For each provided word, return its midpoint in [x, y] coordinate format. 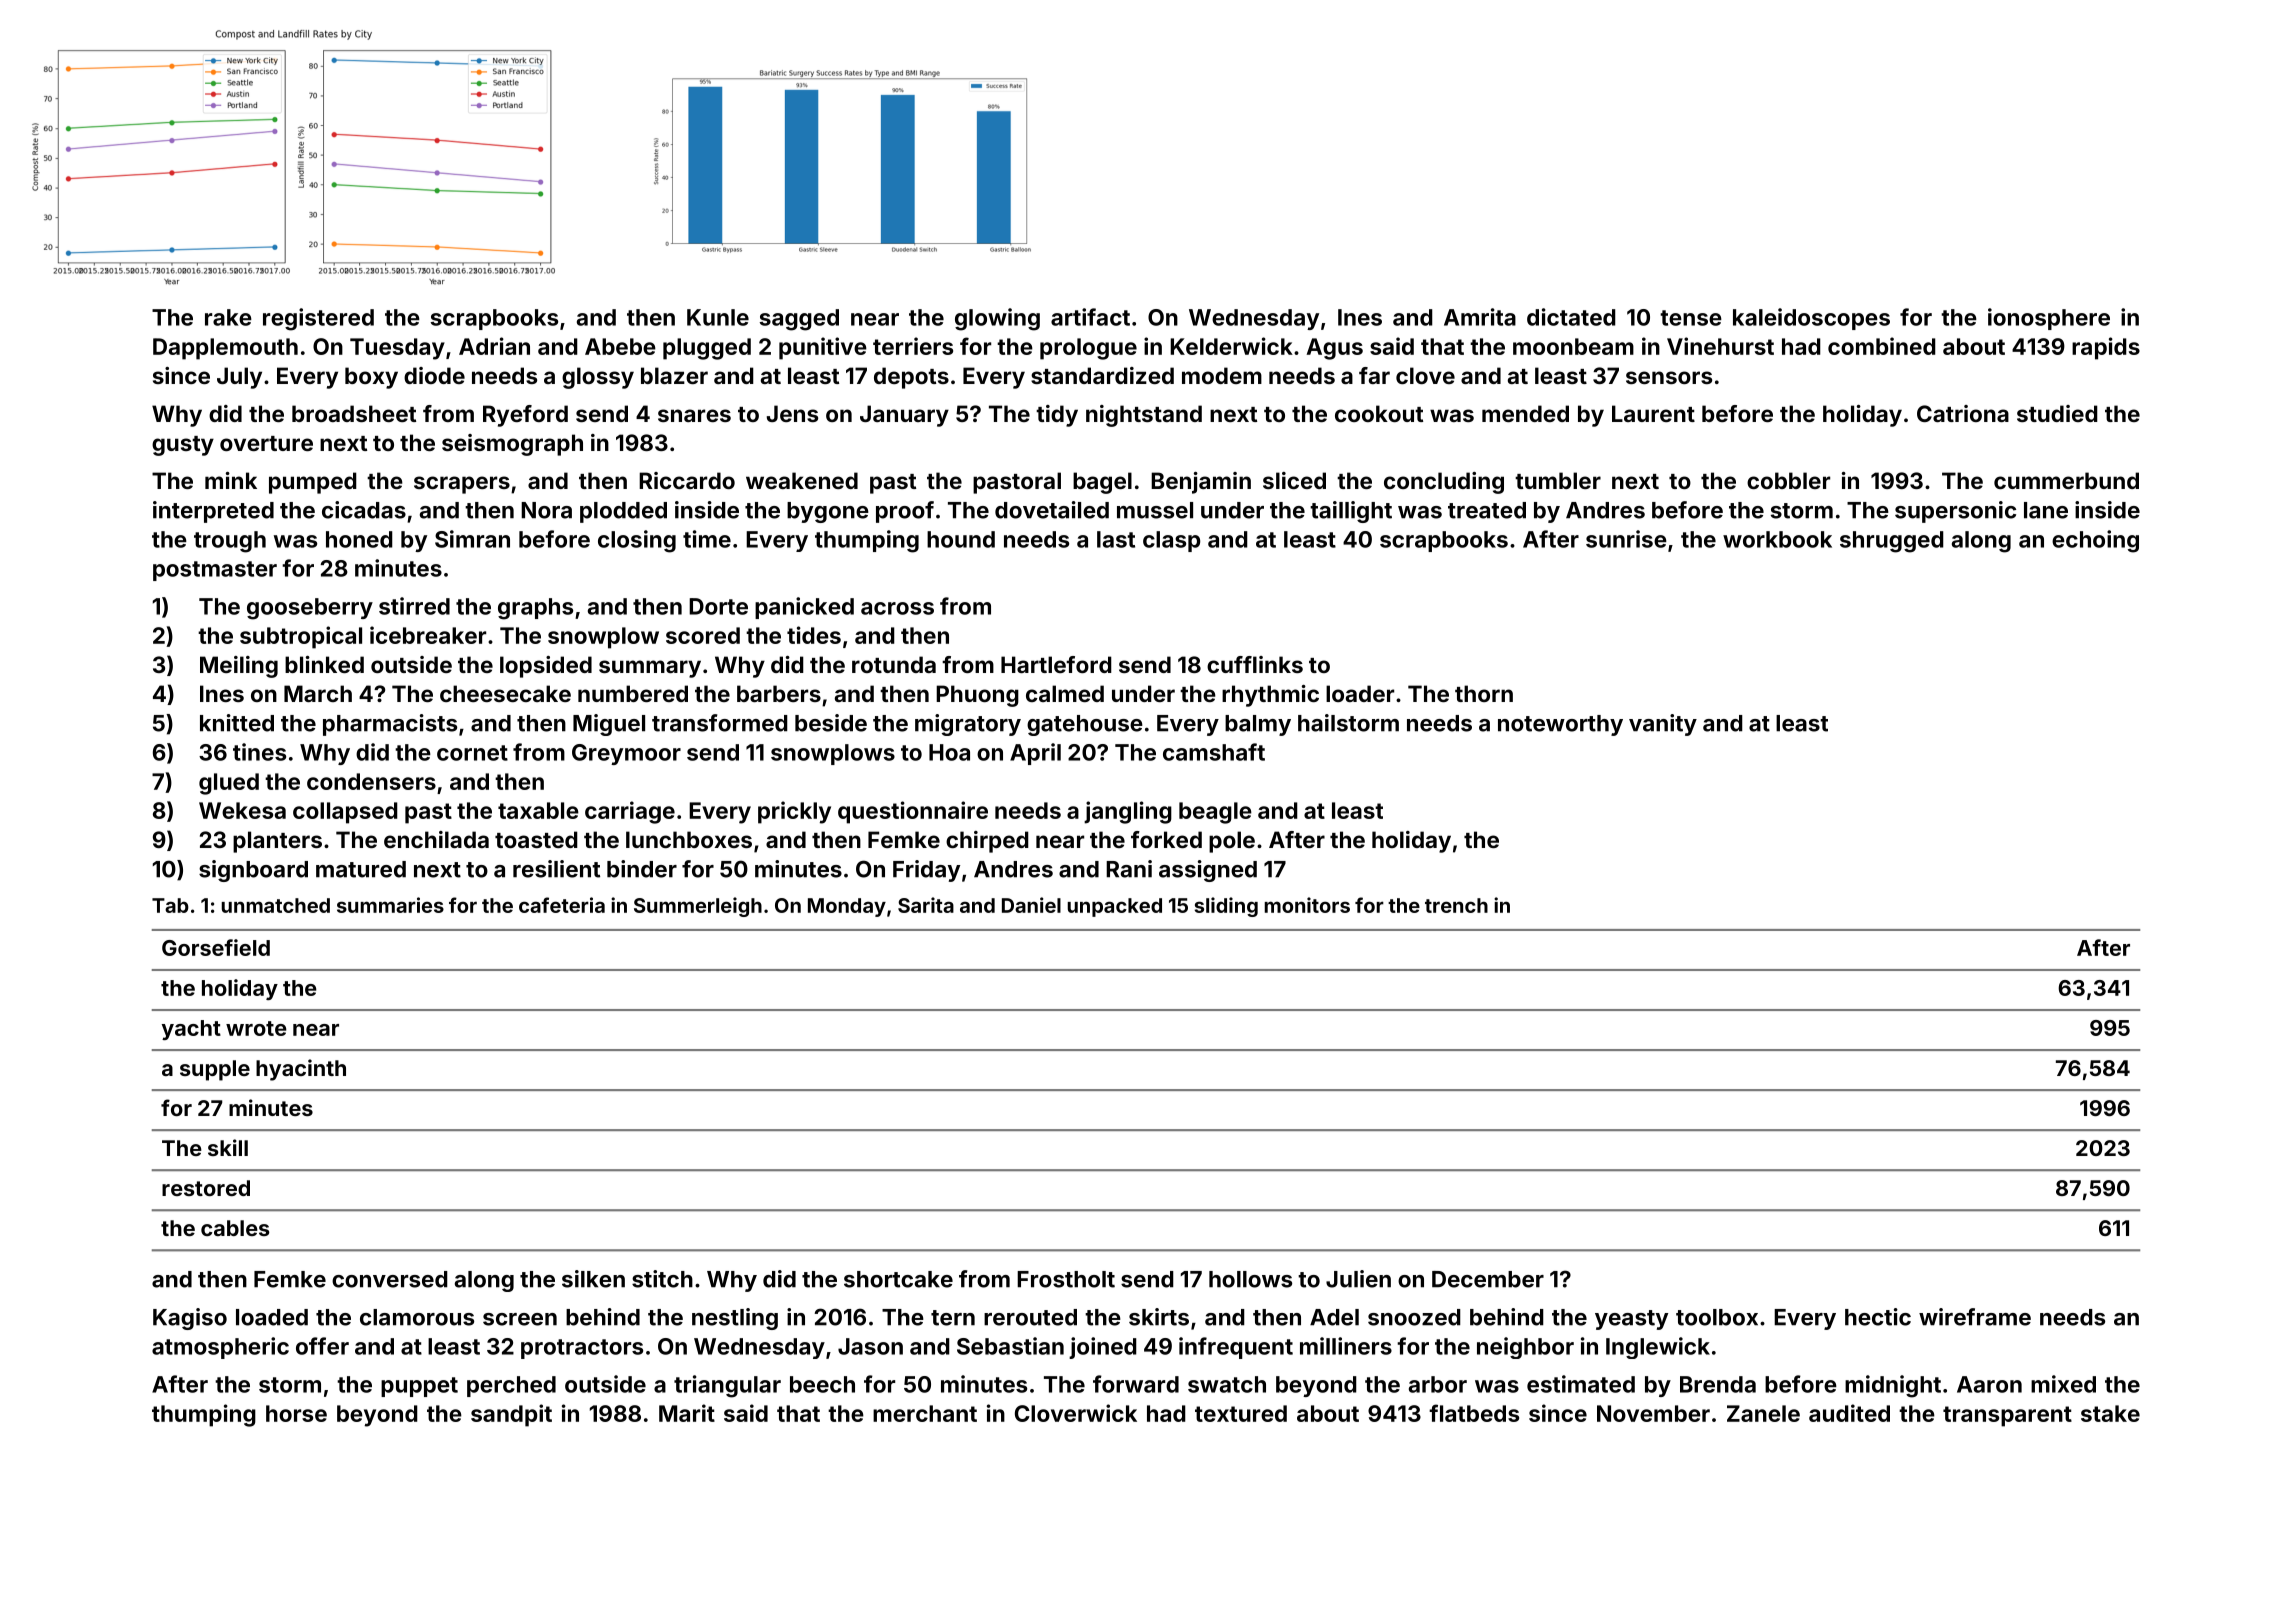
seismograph [512, 445]
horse [296, 1413]
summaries [390, 905]
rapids [2106, 348]
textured [1241, 1413]
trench [1456, 905]
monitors [1307, 905]
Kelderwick [1231, 346]
